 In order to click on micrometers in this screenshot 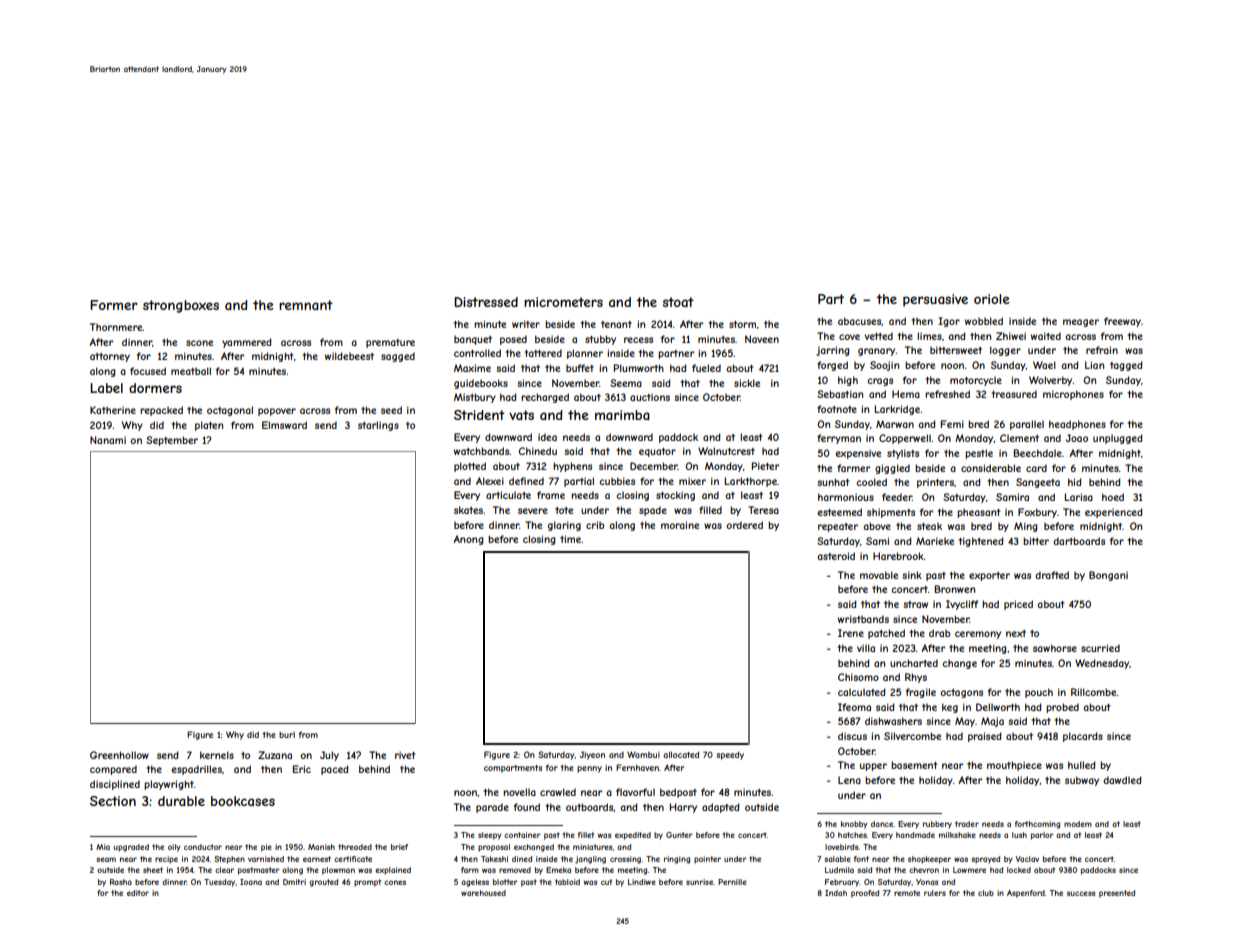, I will do `click(563, 302)`.
